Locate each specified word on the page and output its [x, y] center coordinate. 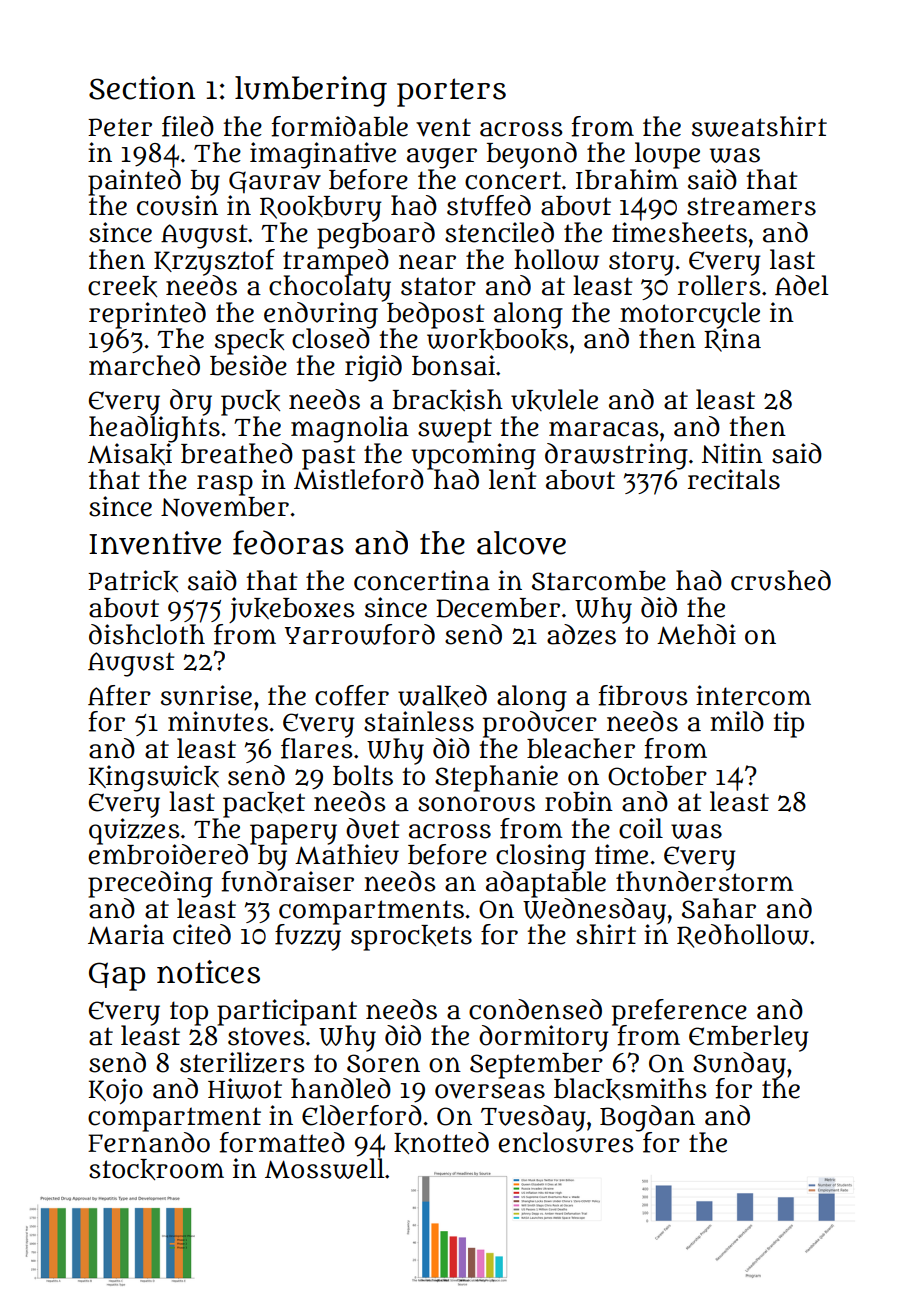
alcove [521, 543]
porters [451, 92]
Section [142, 88]
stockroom [156, 1169]
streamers [751, 206]
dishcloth [147, 634]
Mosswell [325, 1168]
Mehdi [696, 634]
